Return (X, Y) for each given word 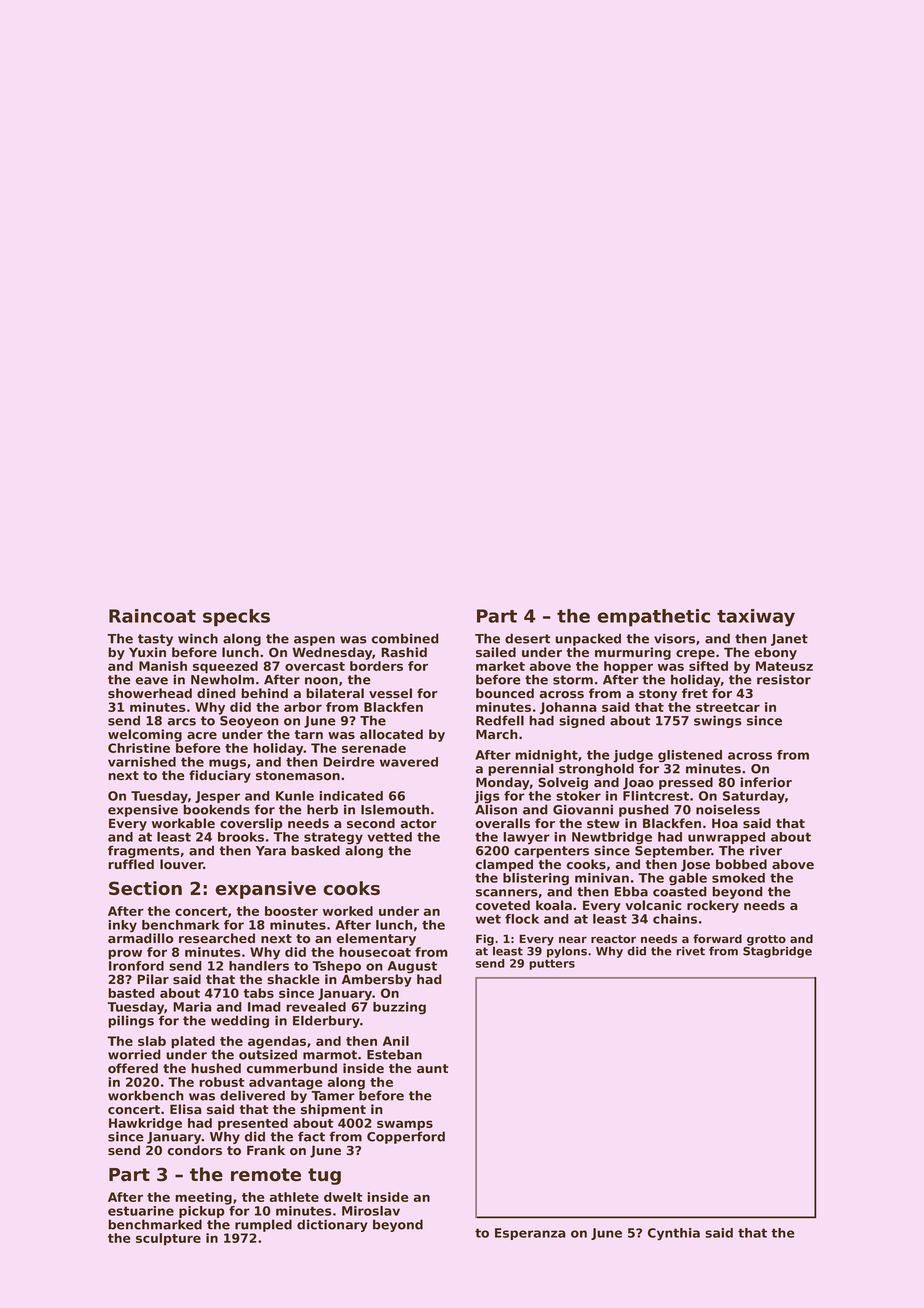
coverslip (251, 824)
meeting (203, 1198)
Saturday (754, 797)
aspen (314, 641)
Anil (396, 1041)
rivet (690, 951)
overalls (502, 823)
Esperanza (530, 1234)
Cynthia (674, 1234)
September (673, 851)
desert (528, 638)
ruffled (131, 864)
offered (133, 1068)
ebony (775, 653)
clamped (504, 865)
